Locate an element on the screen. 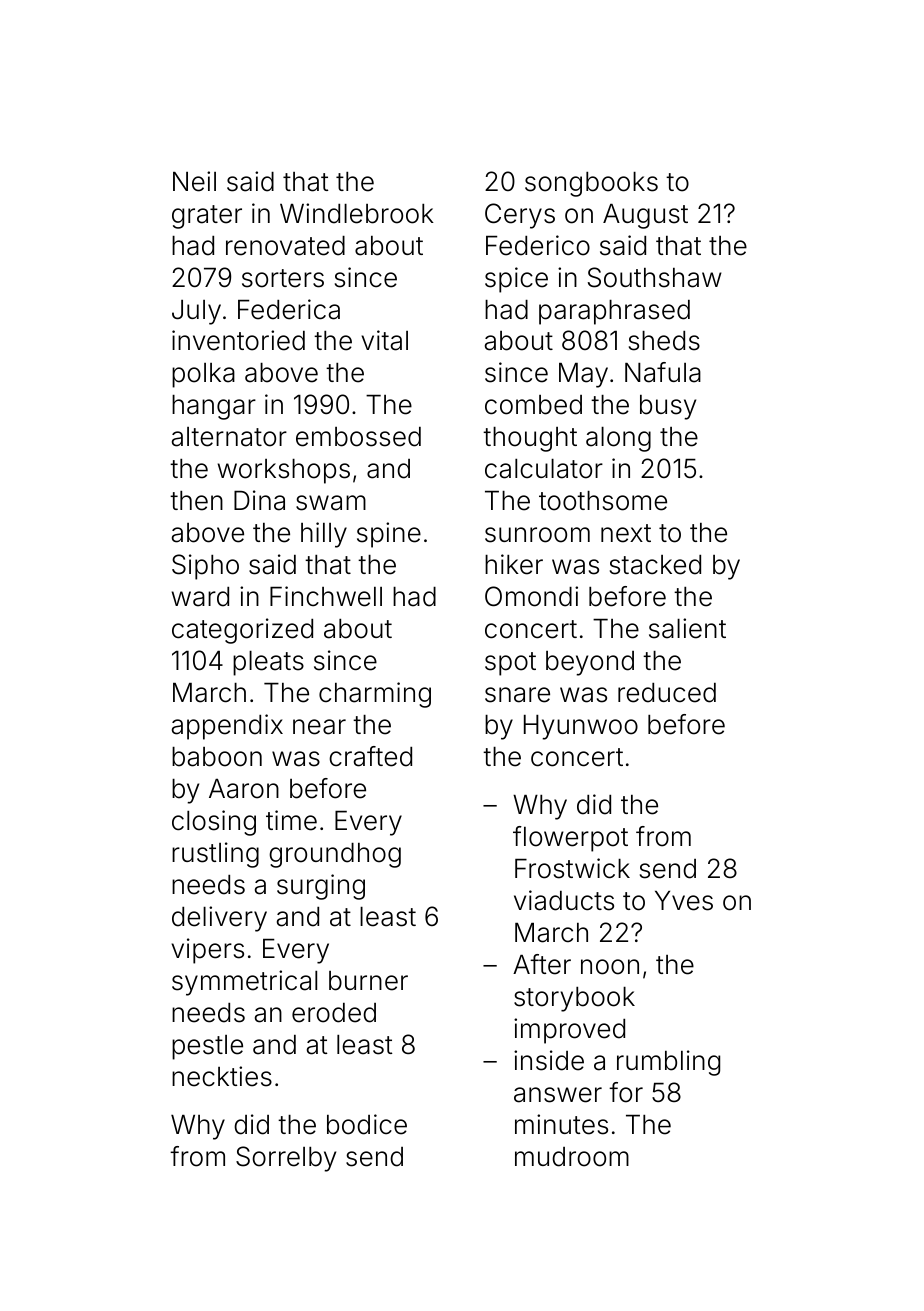 The height and width of the screenshot is (1311, 924). rustling is located at coordinates (215, 855).
